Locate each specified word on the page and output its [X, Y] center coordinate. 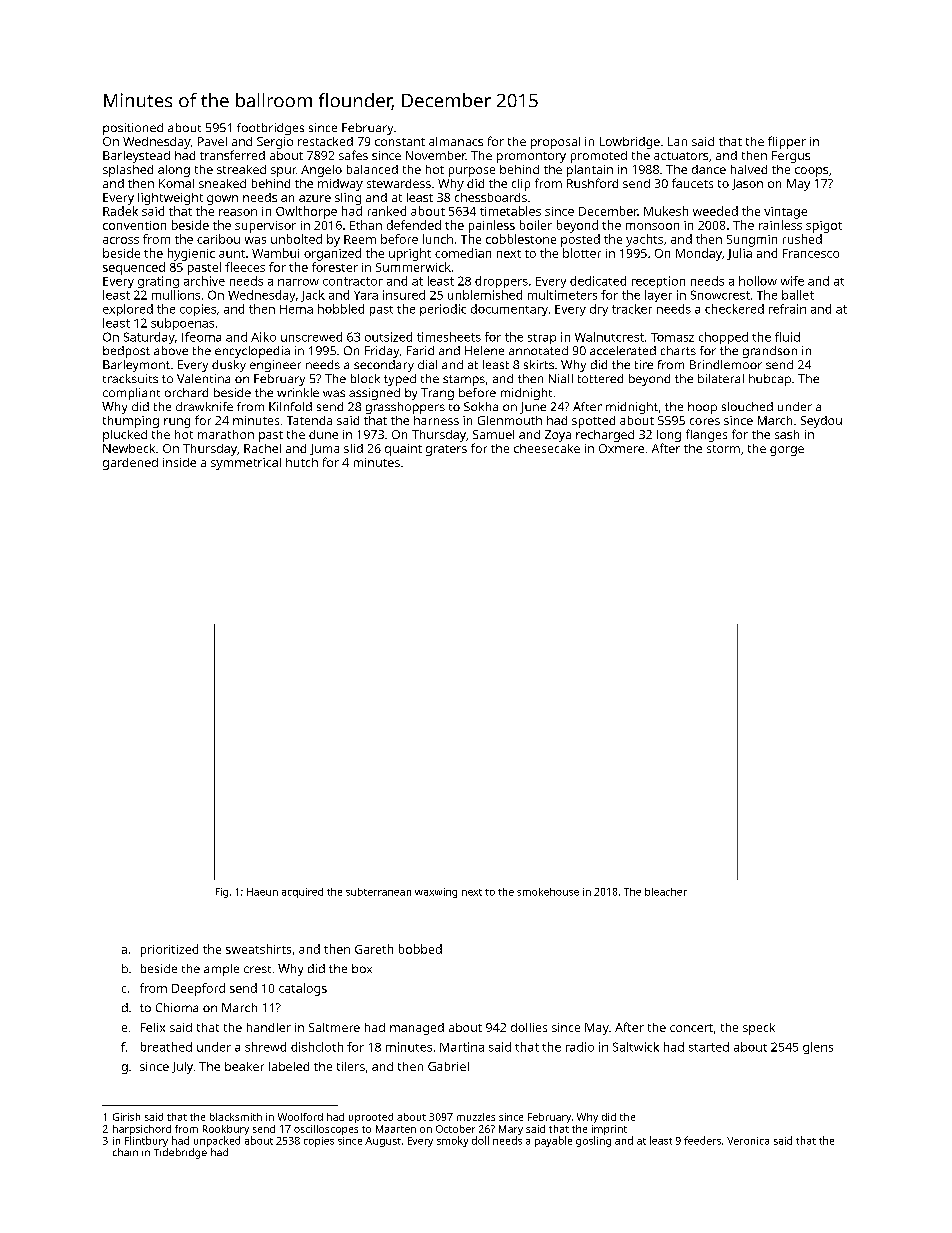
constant [400, 142]
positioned [133, 129]
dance [709, 169]
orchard [186, 392]
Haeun [262, 892]
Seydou [821, 422]
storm [723, 449]
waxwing [436, 893]
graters [446, 450]
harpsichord [142, 1130]
